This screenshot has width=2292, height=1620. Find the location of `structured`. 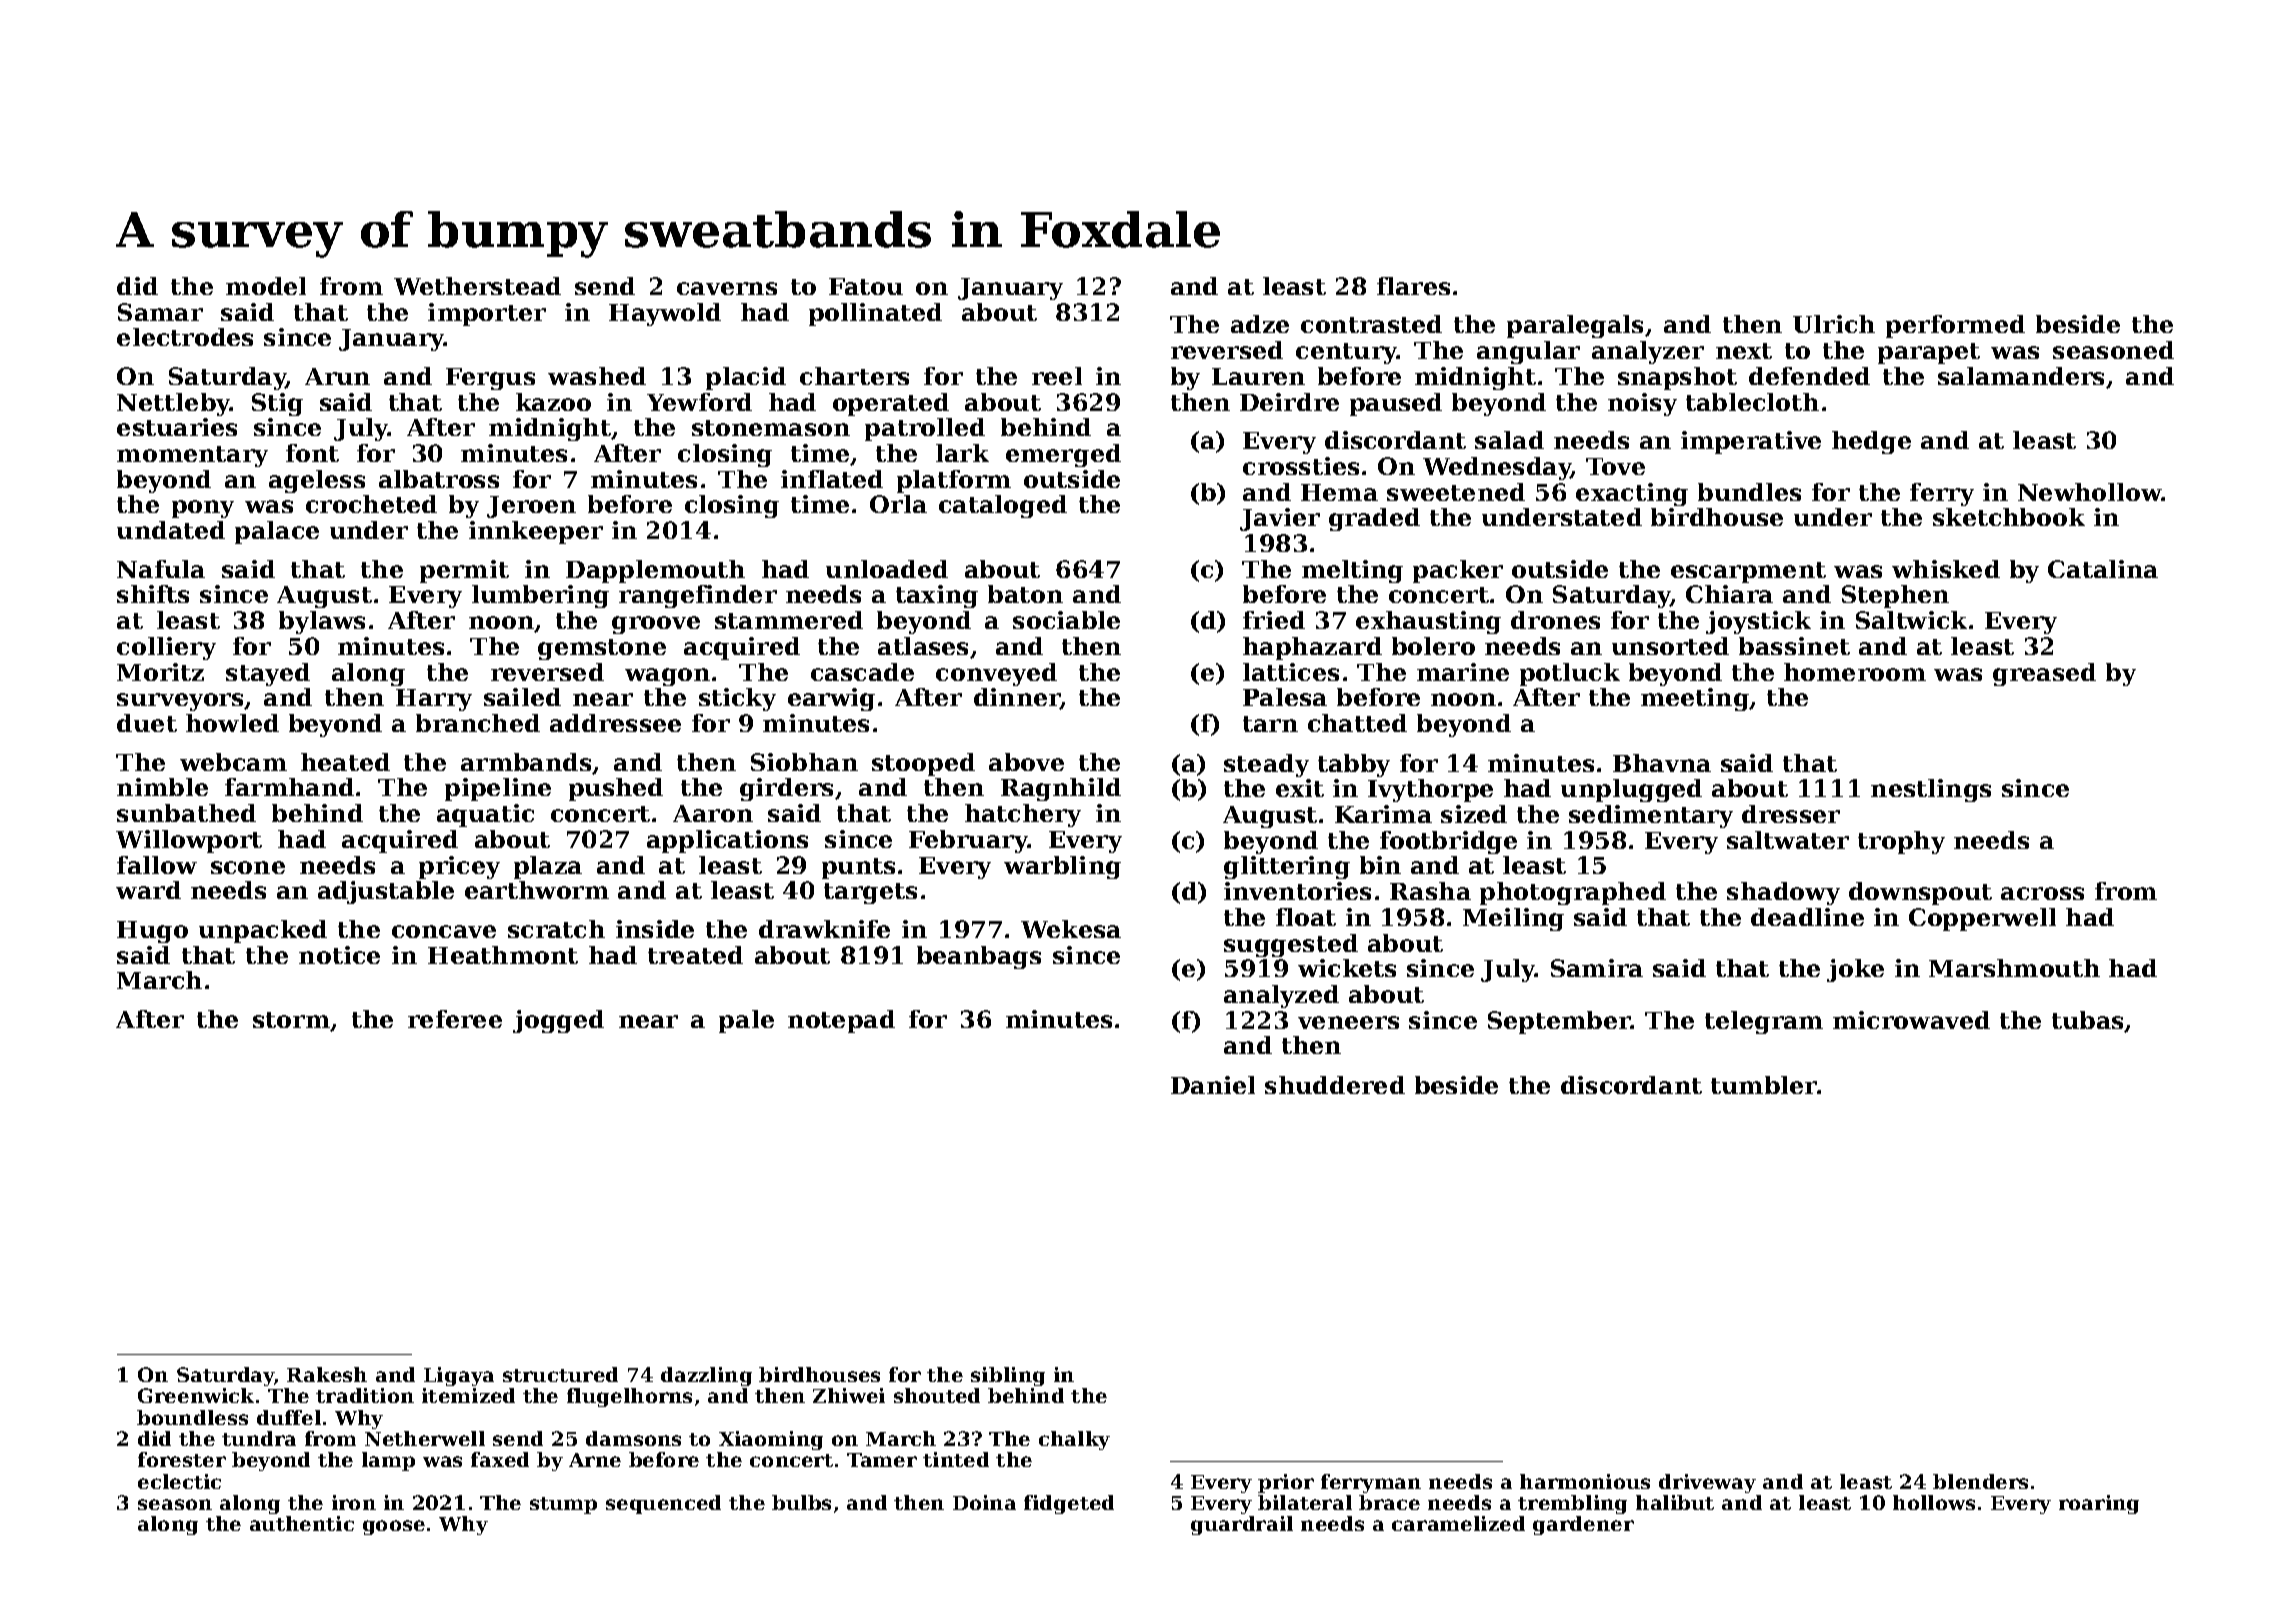

structured is located at coordinates (560, 1374).
